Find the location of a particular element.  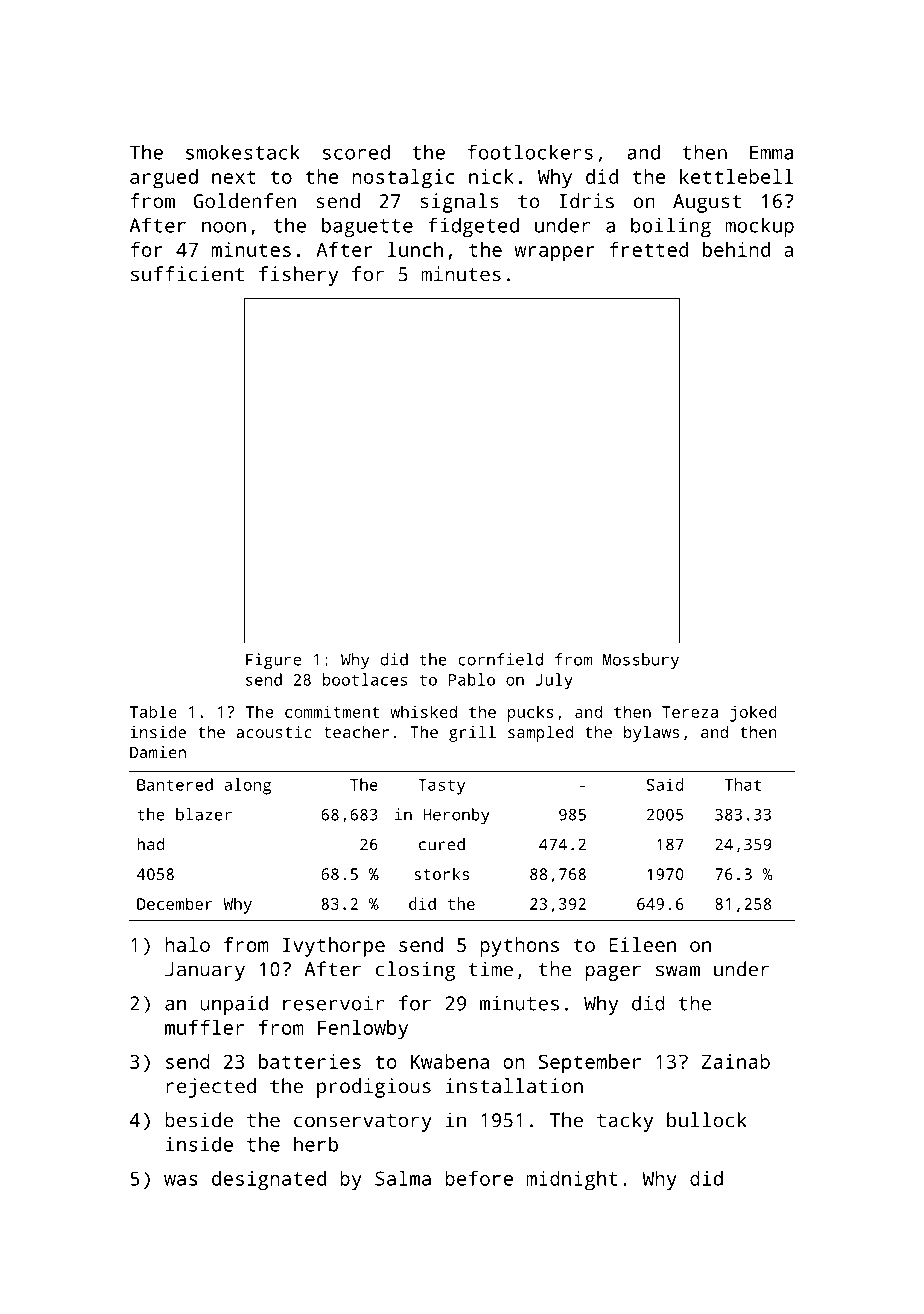

Zainab is located at coordinates (736, 1061).
